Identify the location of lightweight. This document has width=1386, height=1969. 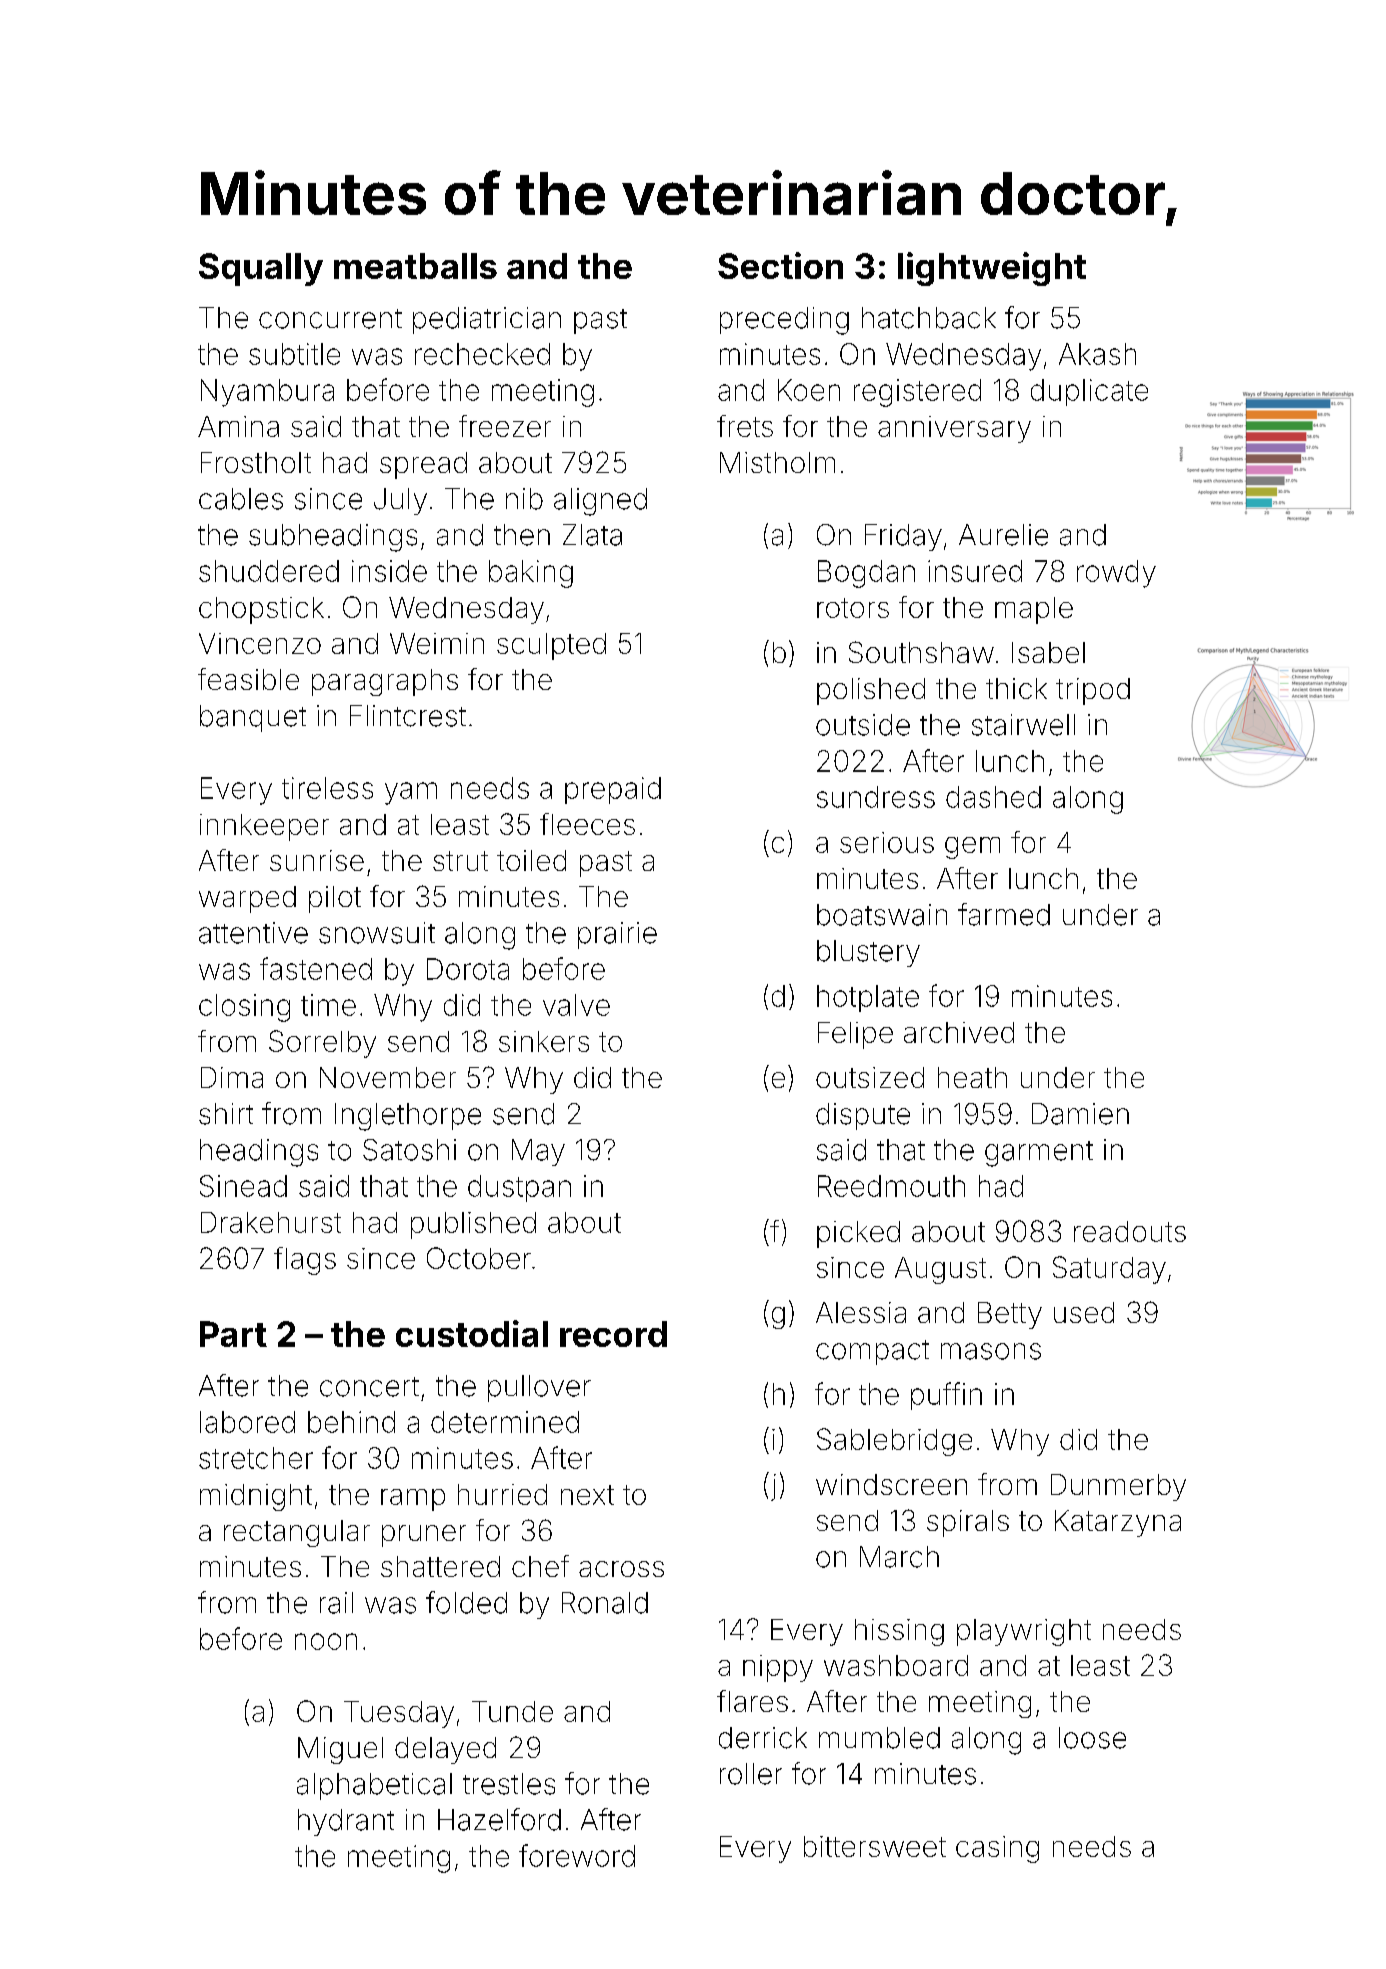
(992, 269).
